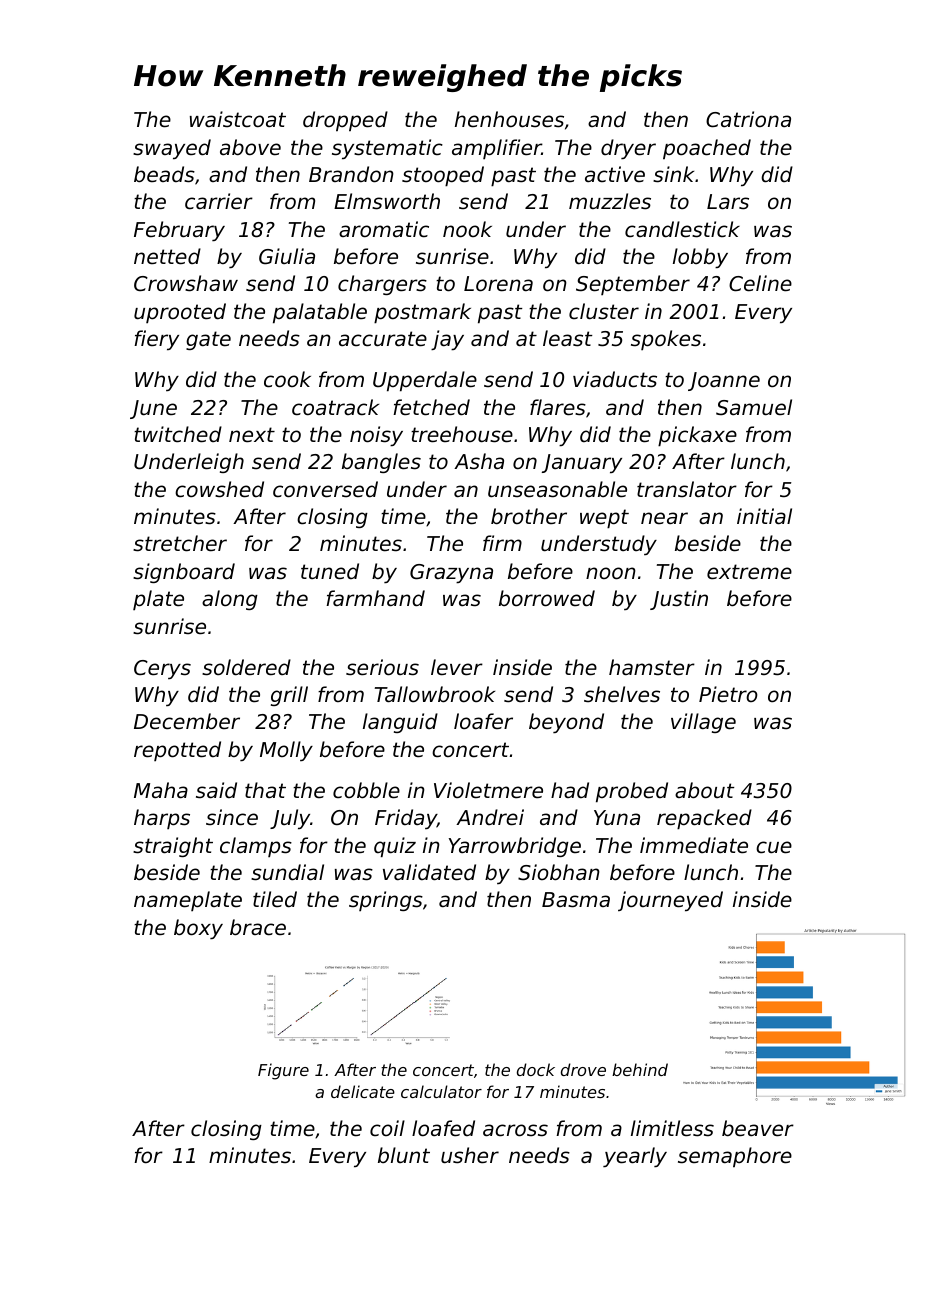 The width and height of the screenshot is (926, 1316). Describe the element at coordinates (748, 119) in the screenshot. I see `Catriona` at that location.
